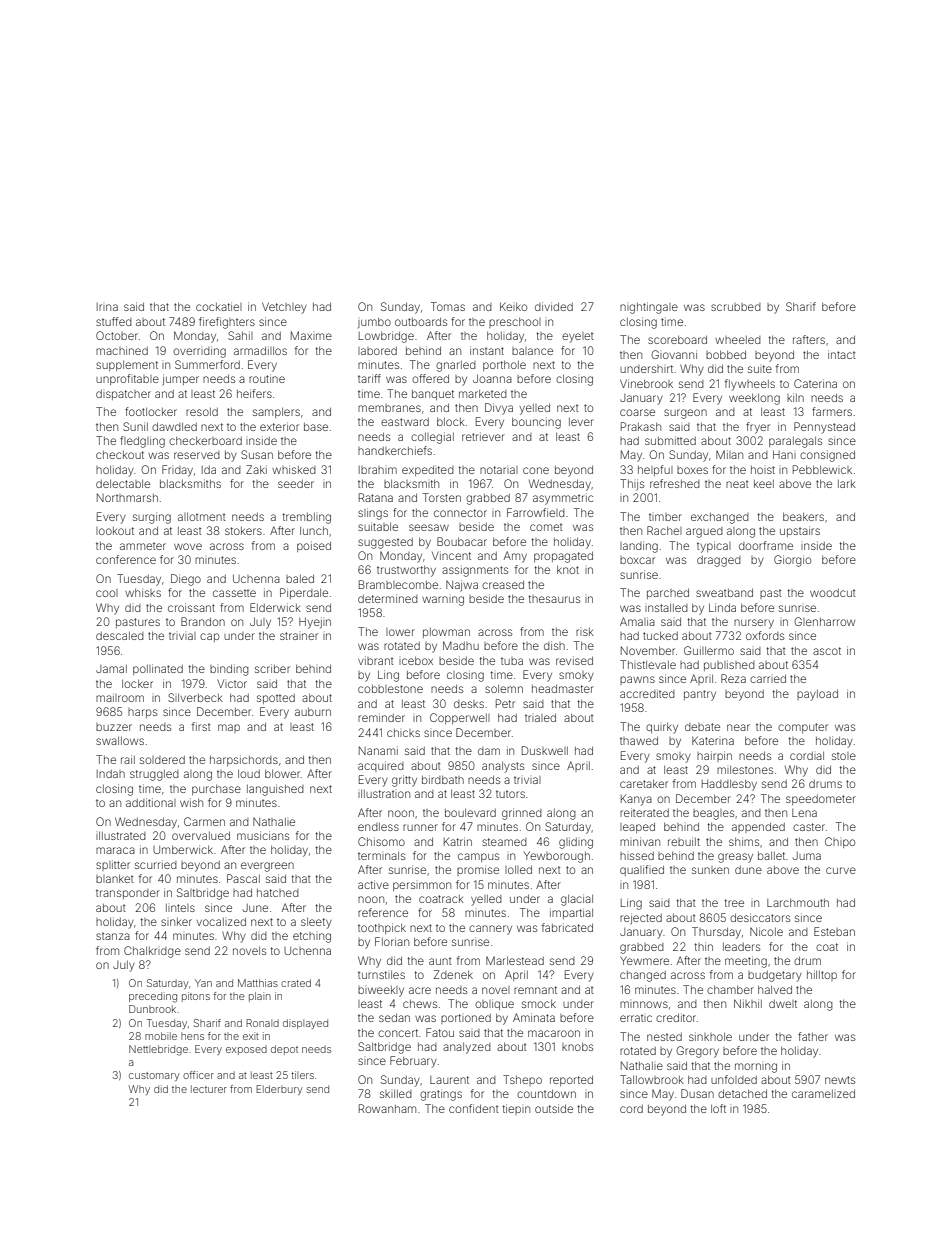 The image size is (952, 1233). What do you see at coordinates (771, 856) in the screenshot?
I see `ballet` at bounding box center [771, 856].
